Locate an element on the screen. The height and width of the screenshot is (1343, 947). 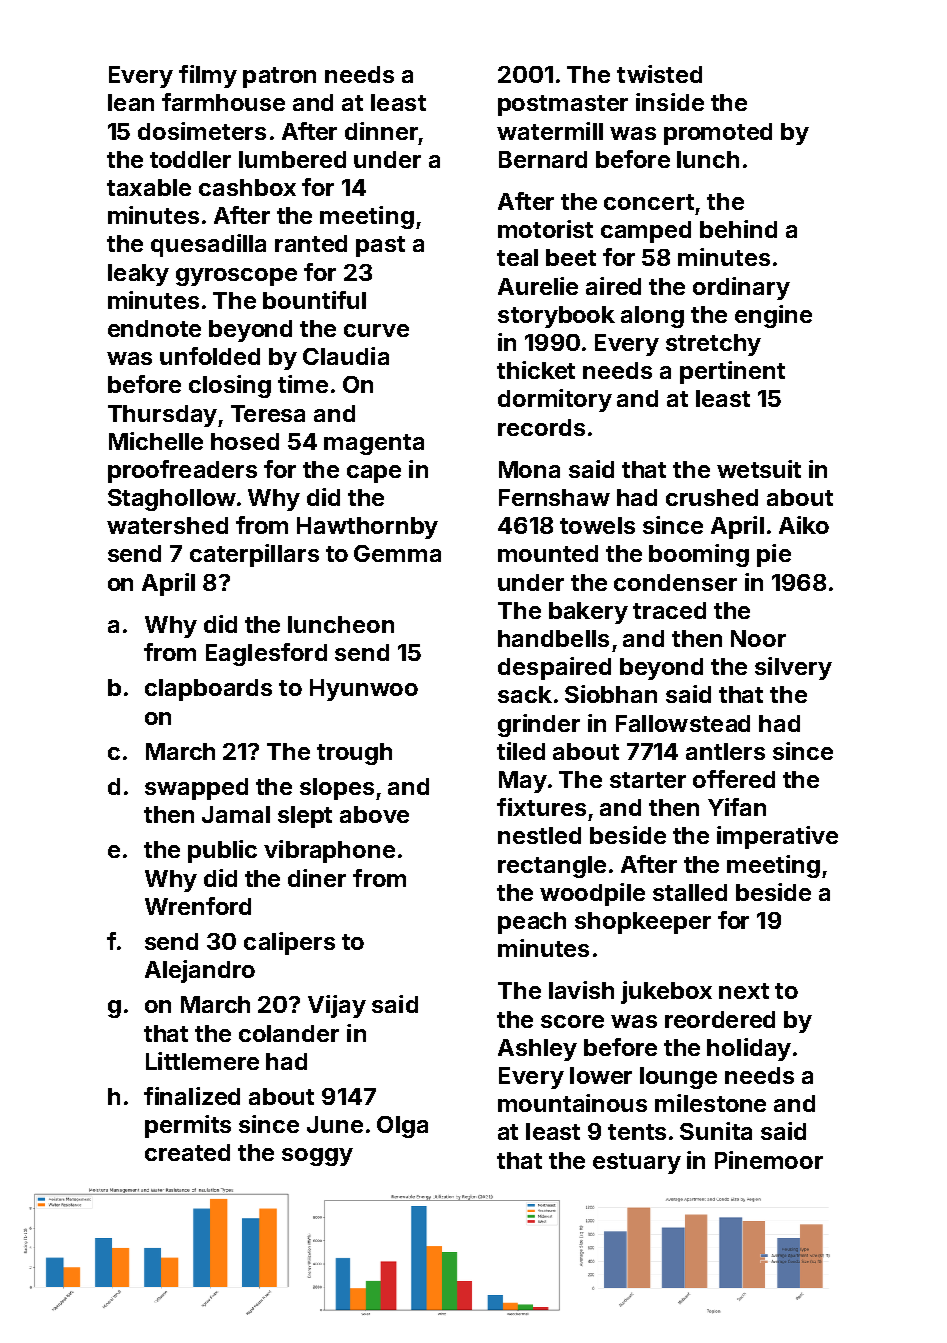
Hyunwoo is located at coordinates (364, 690).
